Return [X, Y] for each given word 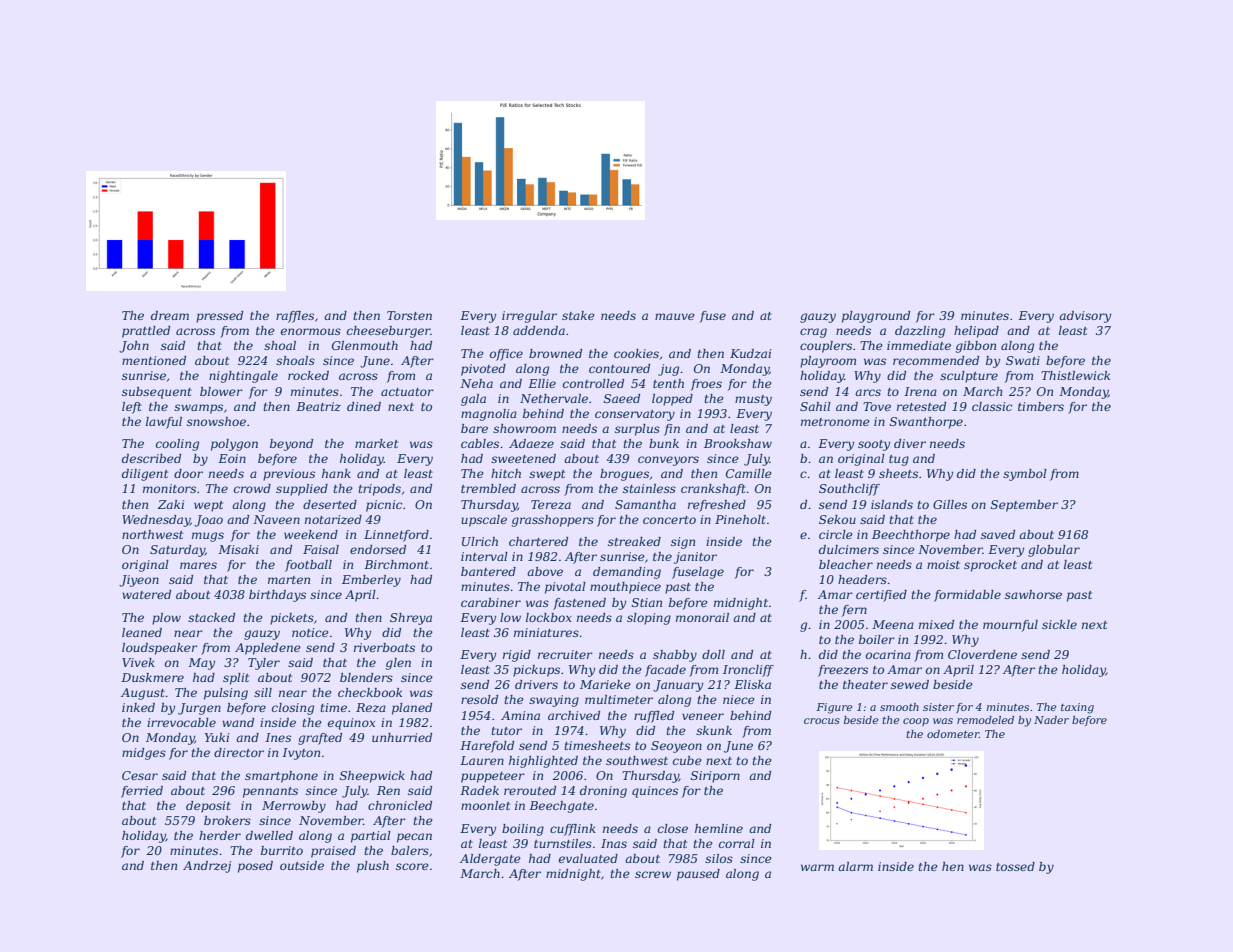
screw [653, 874]
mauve [675, 316]
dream [170, 315]
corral [737, 843]
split [236, 679]
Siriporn [715, 777]
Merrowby [294, 807]
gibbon [976, 347]
